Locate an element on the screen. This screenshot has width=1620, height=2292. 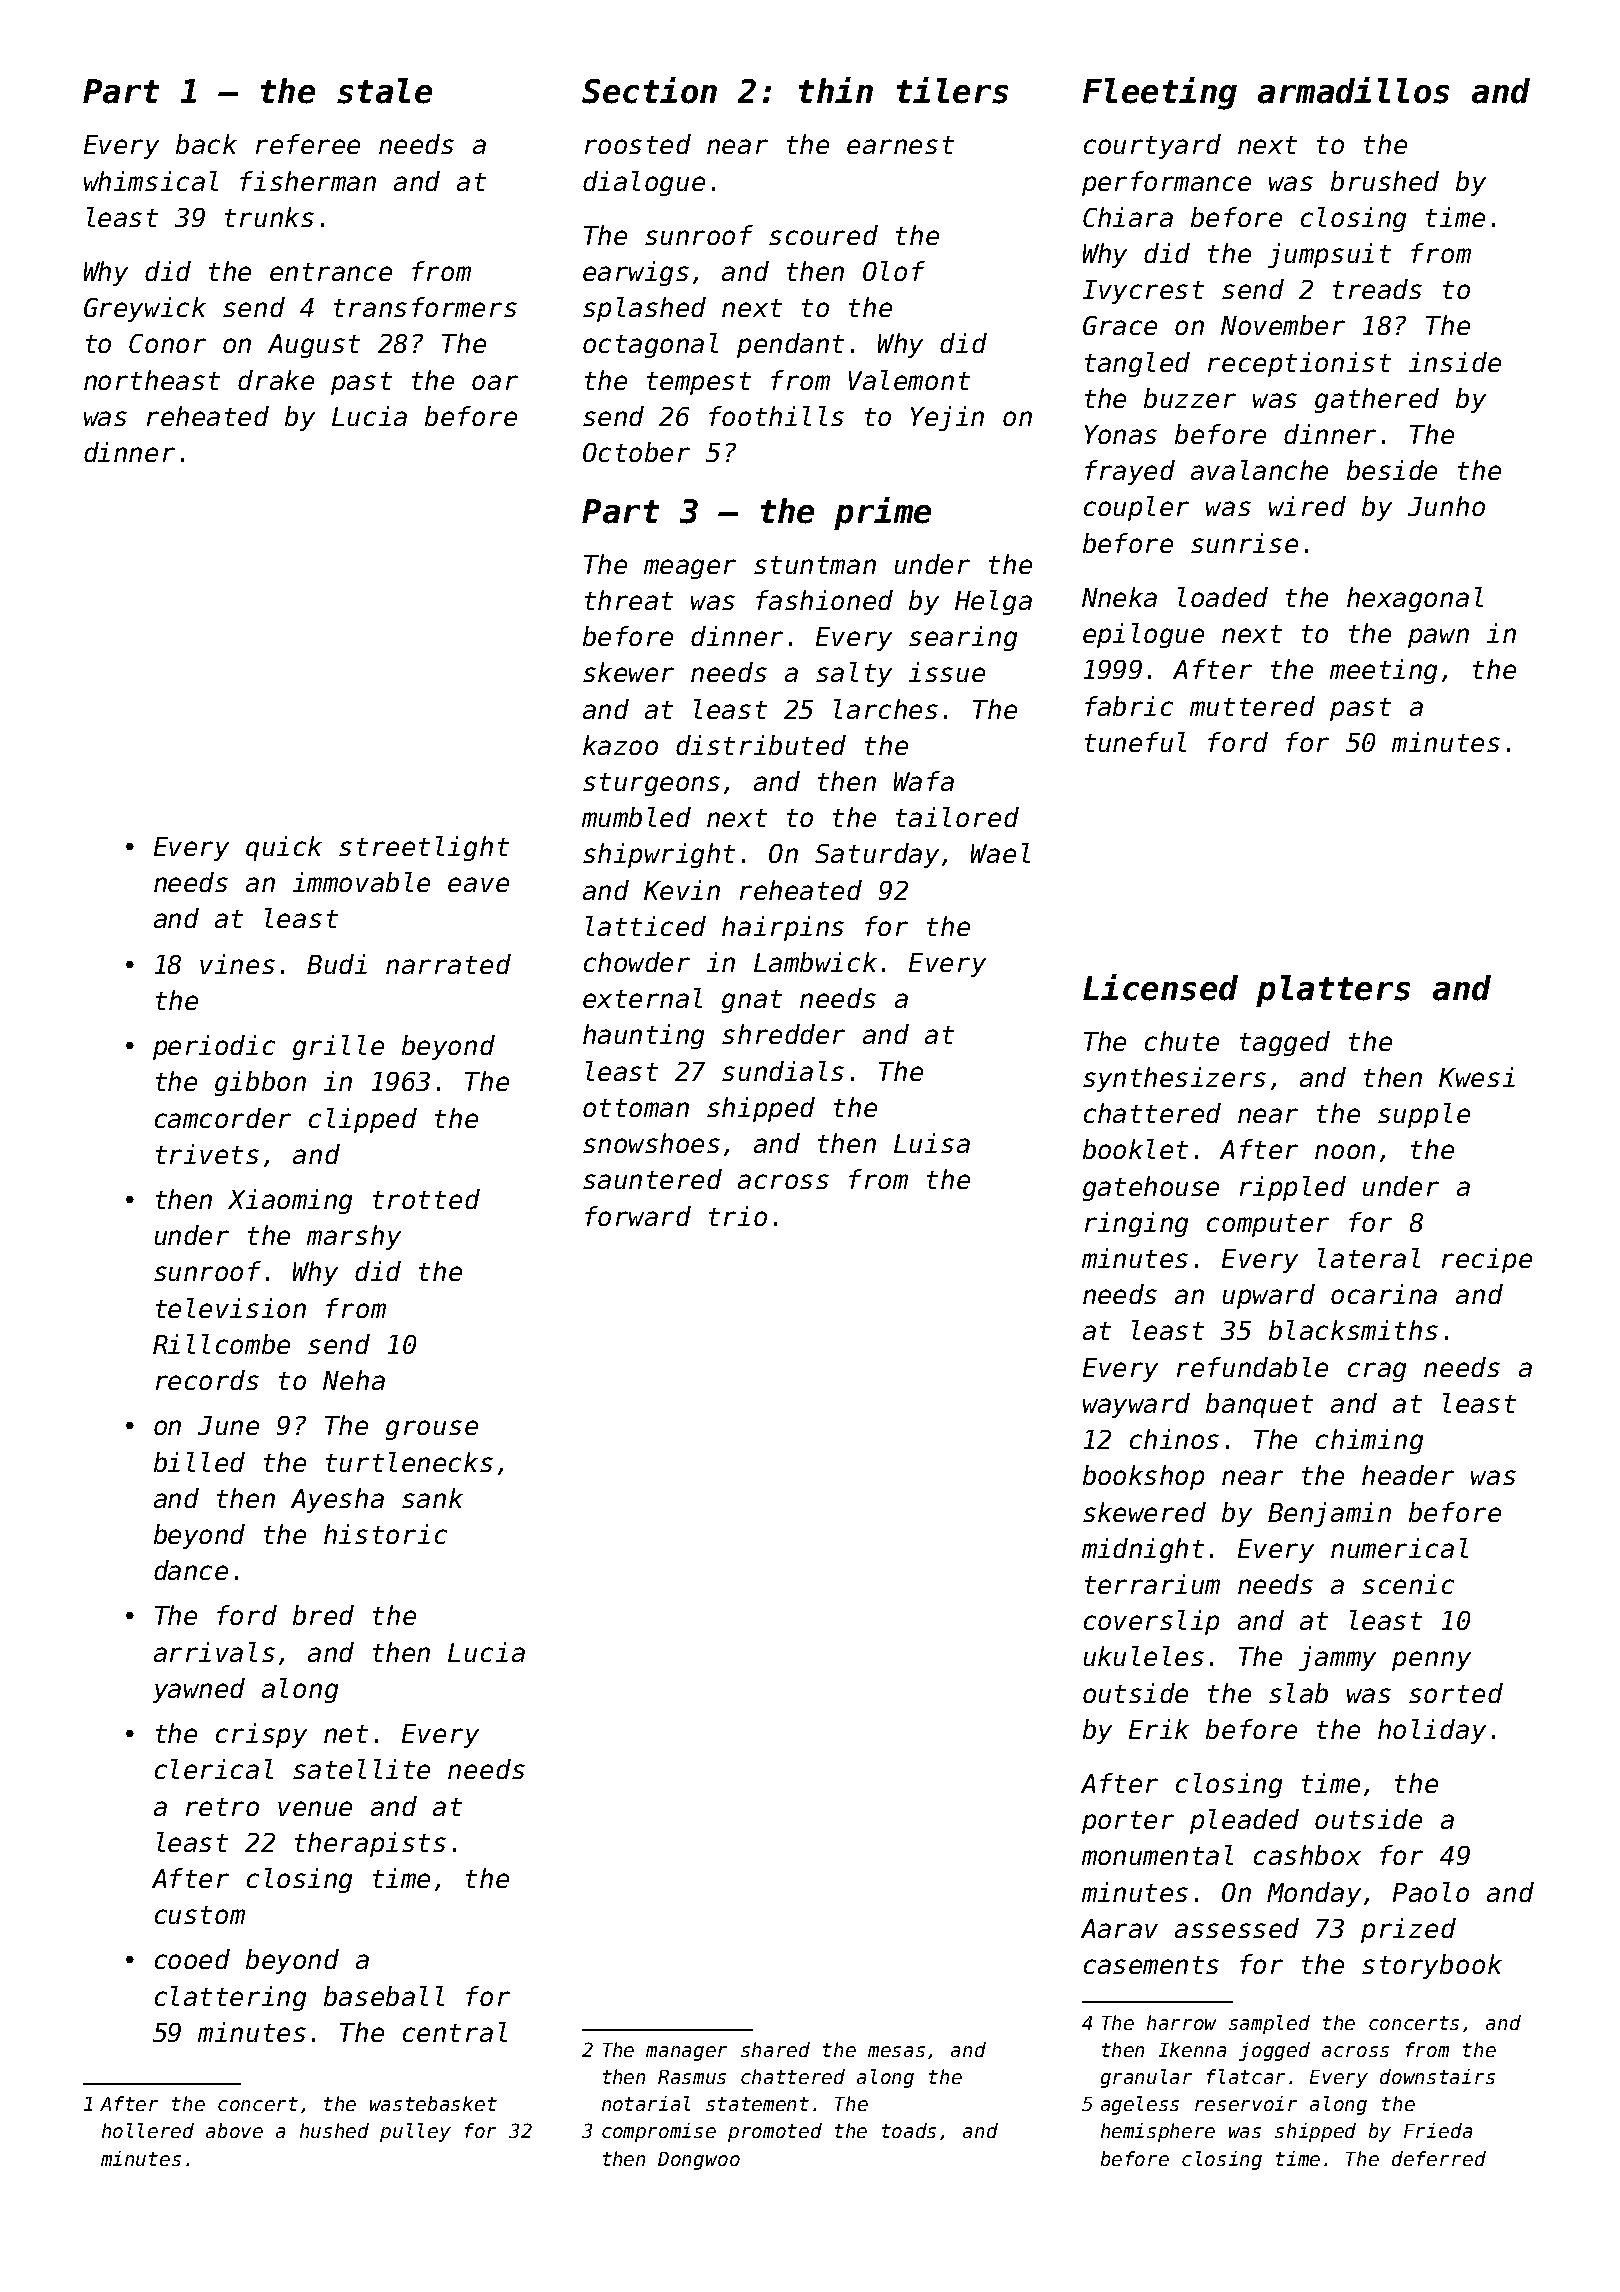
periodic is located at coordinates (214, 1047).
